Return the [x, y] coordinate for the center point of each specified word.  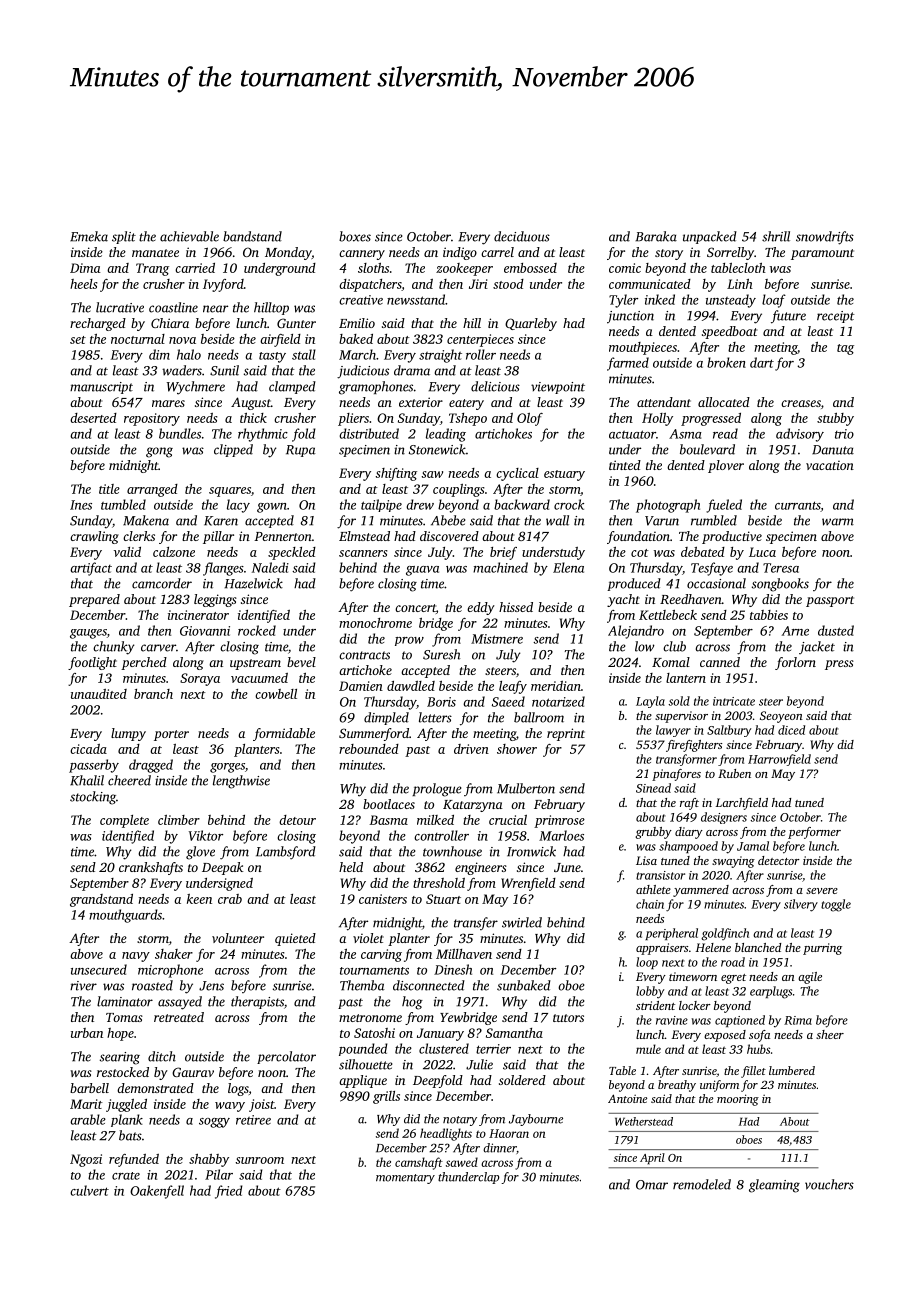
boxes [355, 236]
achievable [189, 236]
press [839, 665]
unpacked [710, 237]
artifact [91, 569]
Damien [361, 686]
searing [120, 1058]
